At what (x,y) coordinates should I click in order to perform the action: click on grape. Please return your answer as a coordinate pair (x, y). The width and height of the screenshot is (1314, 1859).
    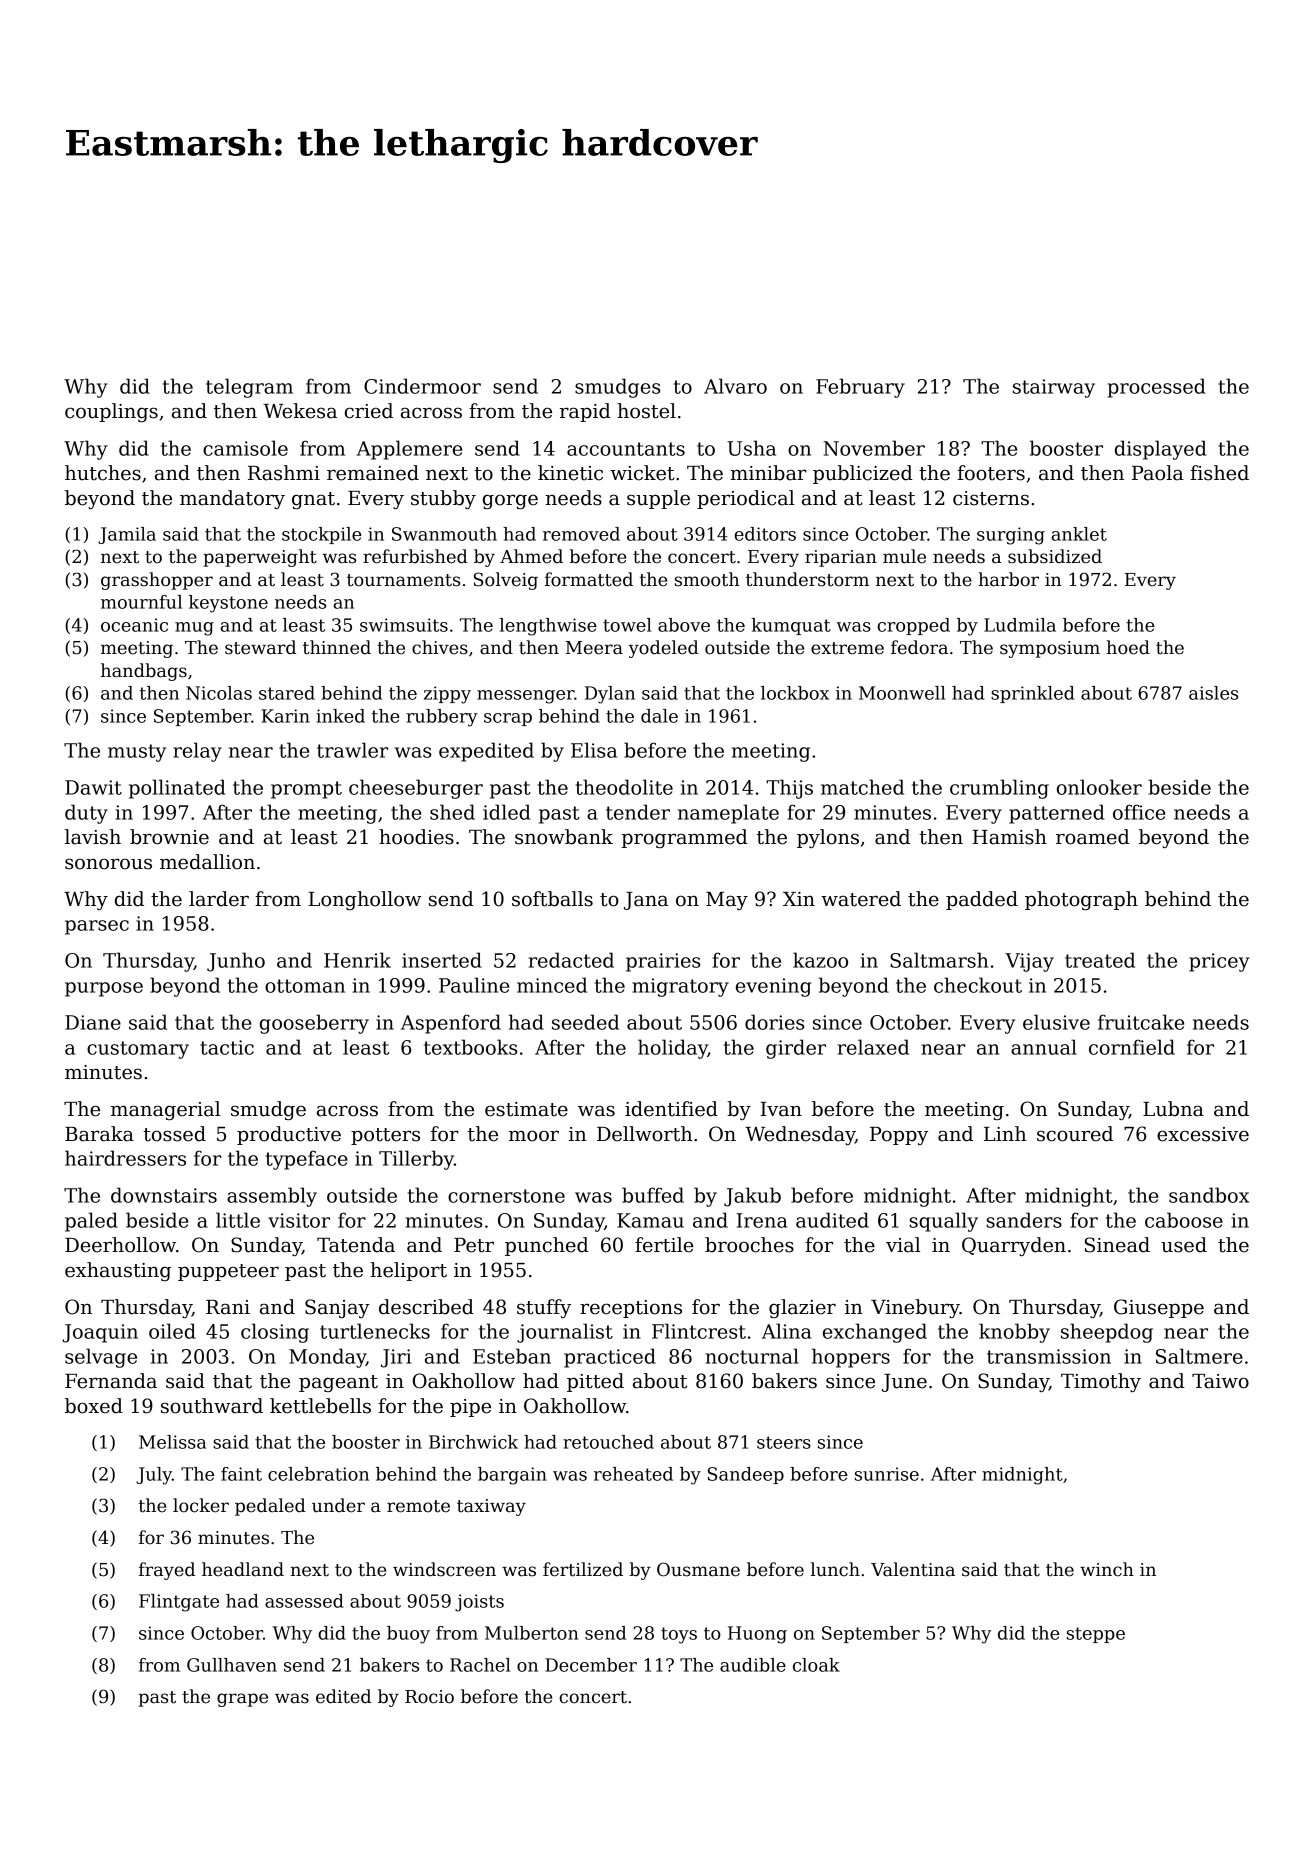
    Looking at the image, I should click on (242, 1700).
